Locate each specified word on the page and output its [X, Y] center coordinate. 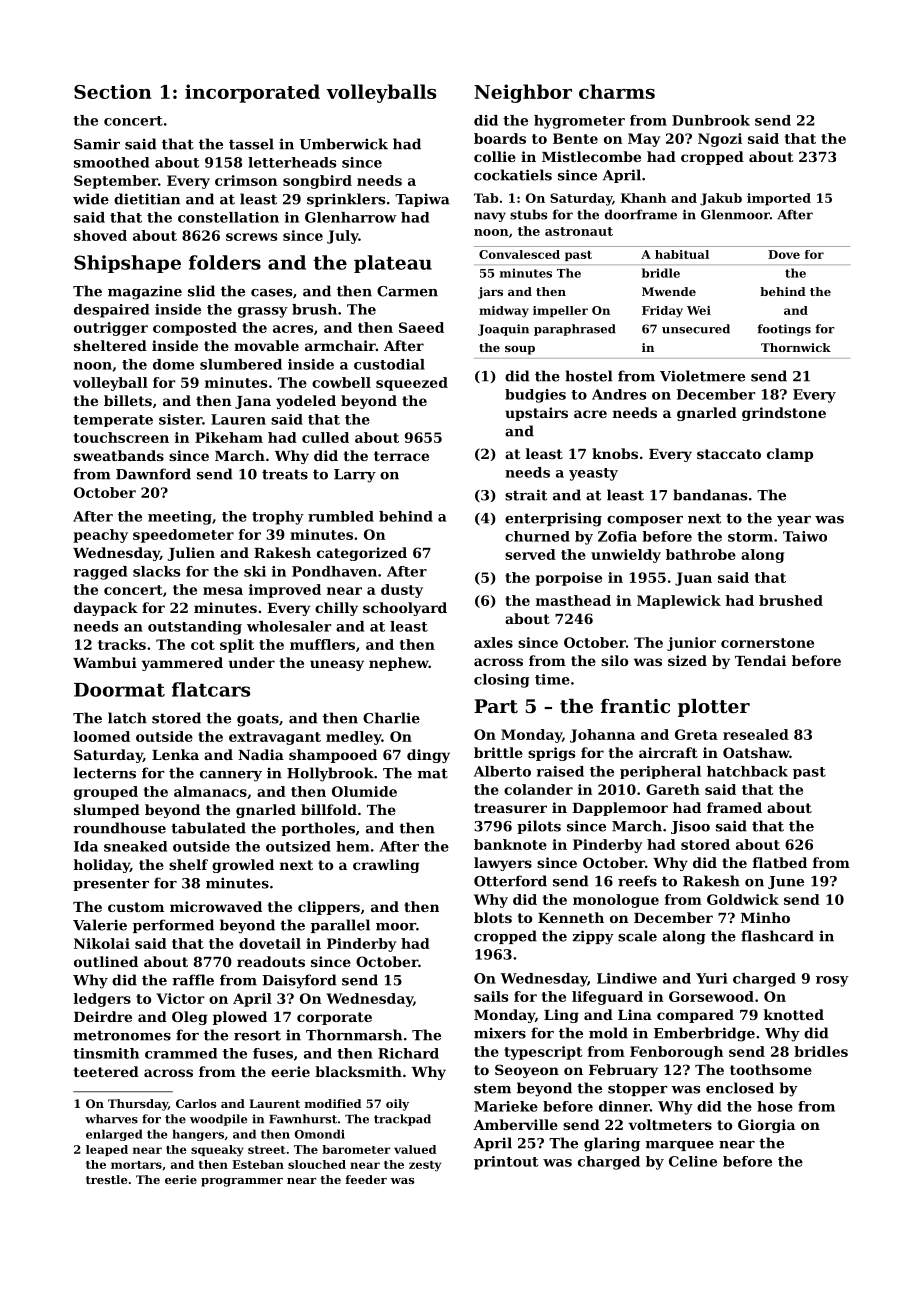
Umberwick [344, 144]
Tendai [760, 660]
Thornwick [796, 347]
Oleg [189, 1018]
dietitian [147, 199]
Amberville [515, 1124]
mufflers [322, 644]
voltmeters [670, 1124]
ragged [100, 573]
